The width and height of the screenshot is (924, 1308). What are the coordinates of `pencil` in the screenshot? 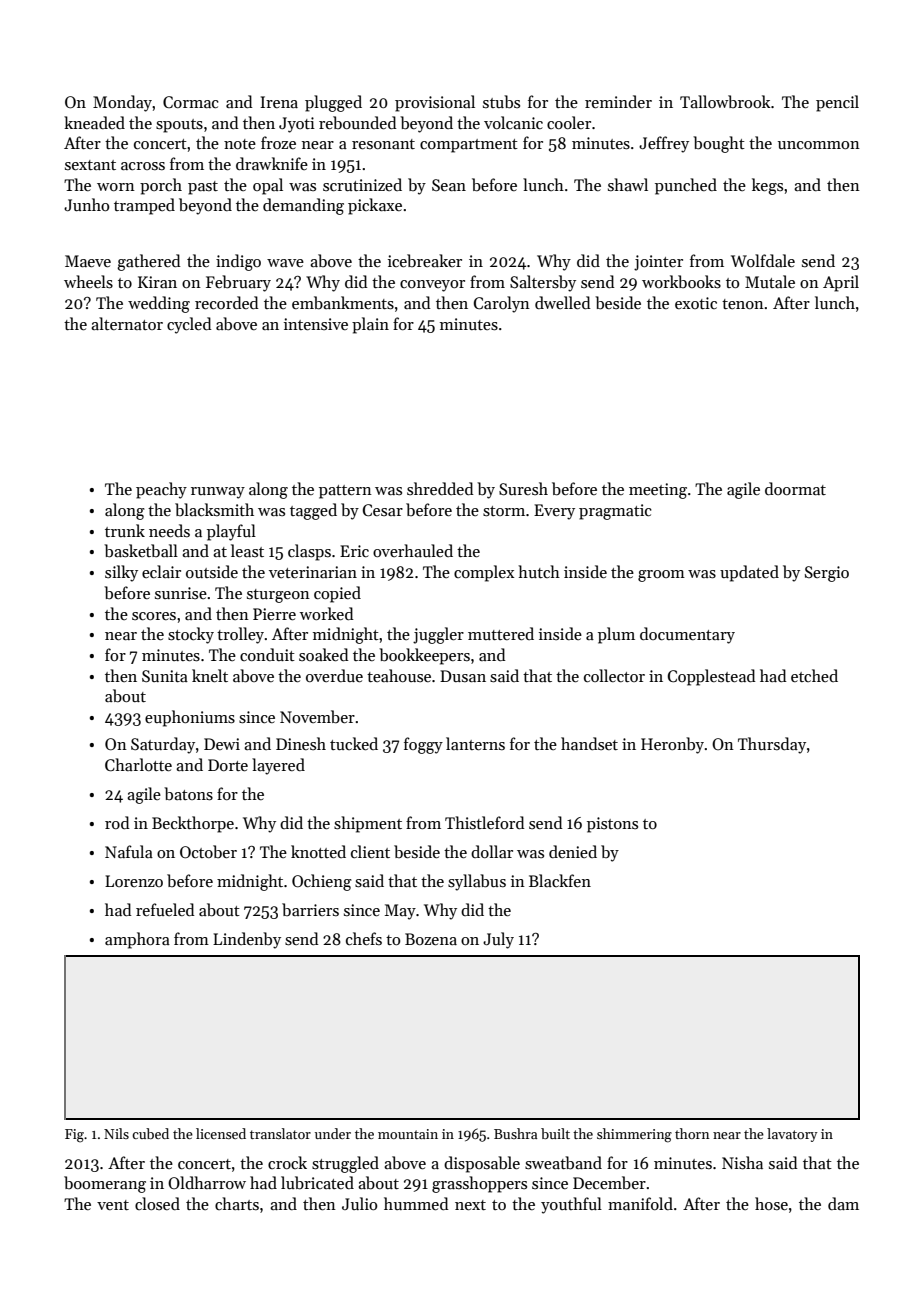 It's located at (837, 103).
